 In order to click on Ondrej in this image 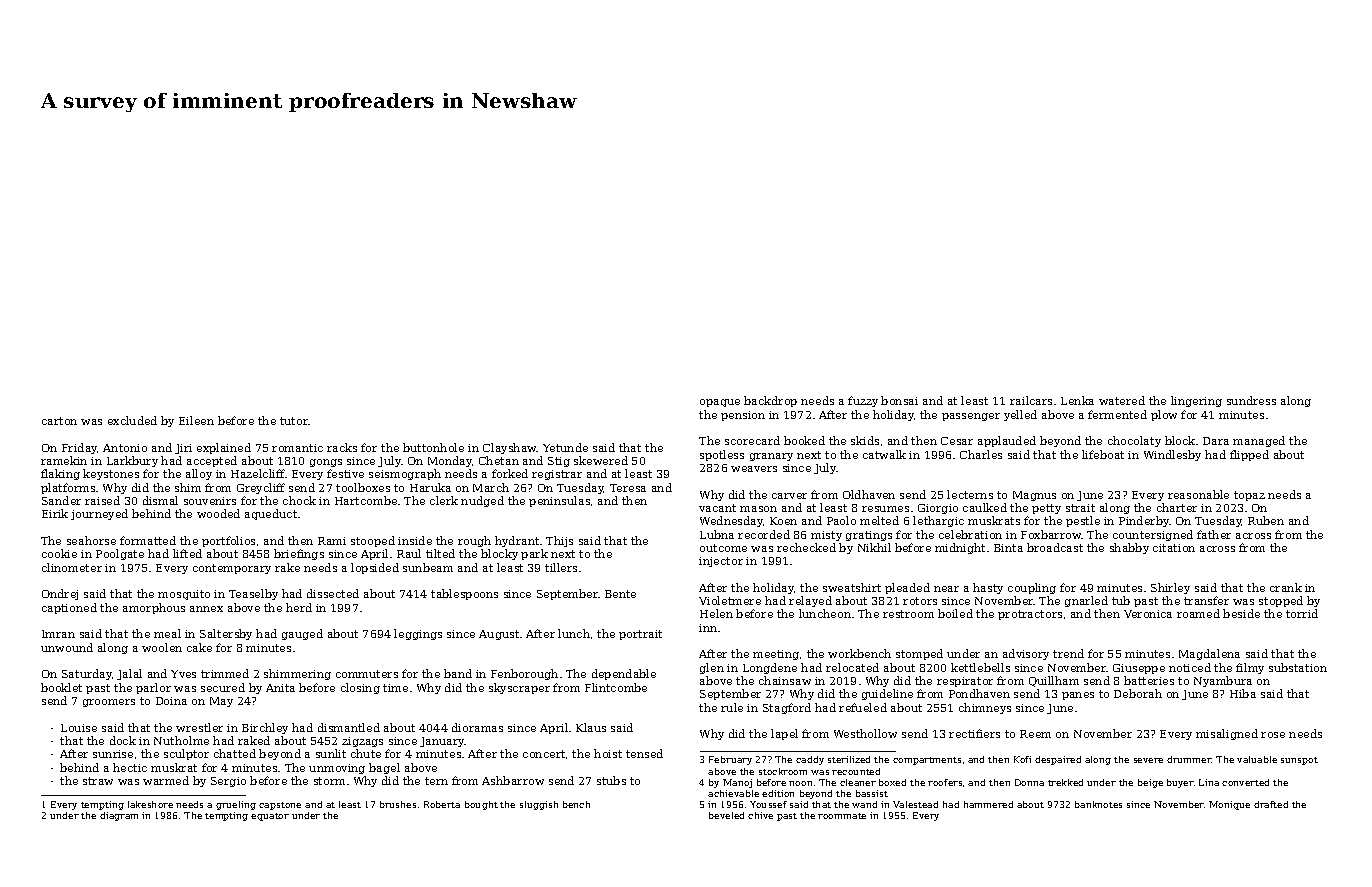, I will do `click(60, 594)`.
